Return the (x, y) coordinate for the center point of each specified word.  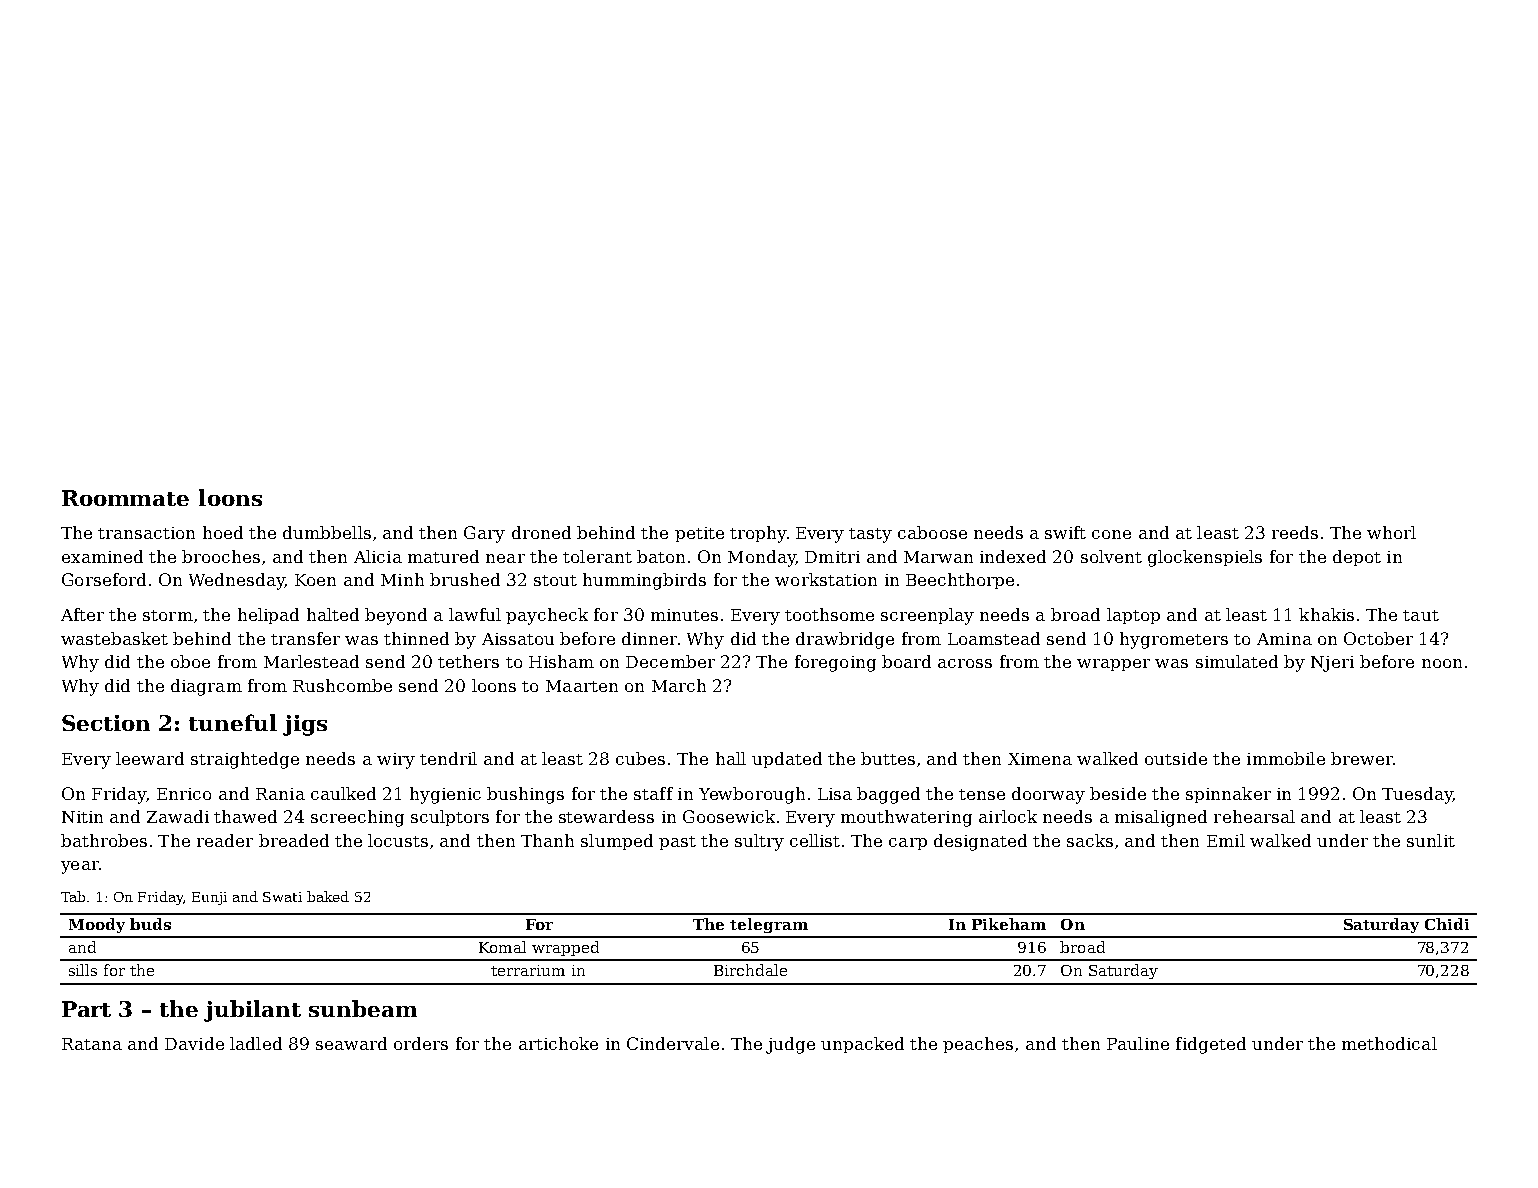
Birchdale (750, 970)
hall (731, 758)
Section (106, 723)
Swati (282, 897)
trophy (758, 534)
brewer (1362, 758)
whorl (1391, 532)
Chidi (1447, 924)
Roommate (125, 498)
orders (421, 1043)
